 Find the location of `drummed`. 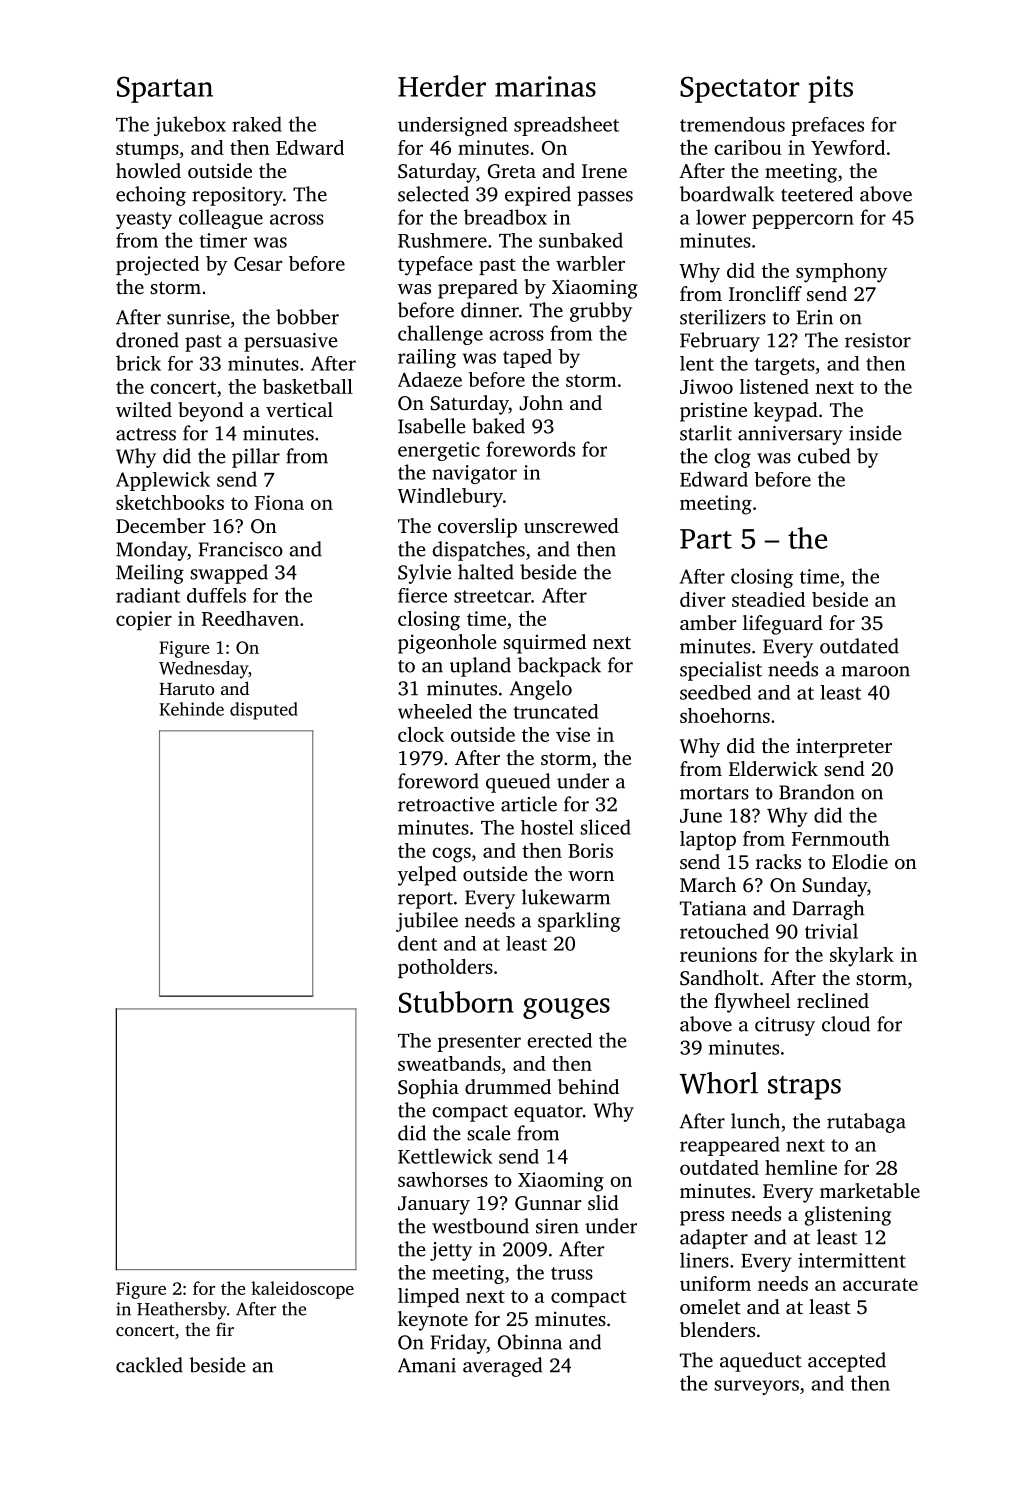

drummed is located at coordinates (508, 1086).
